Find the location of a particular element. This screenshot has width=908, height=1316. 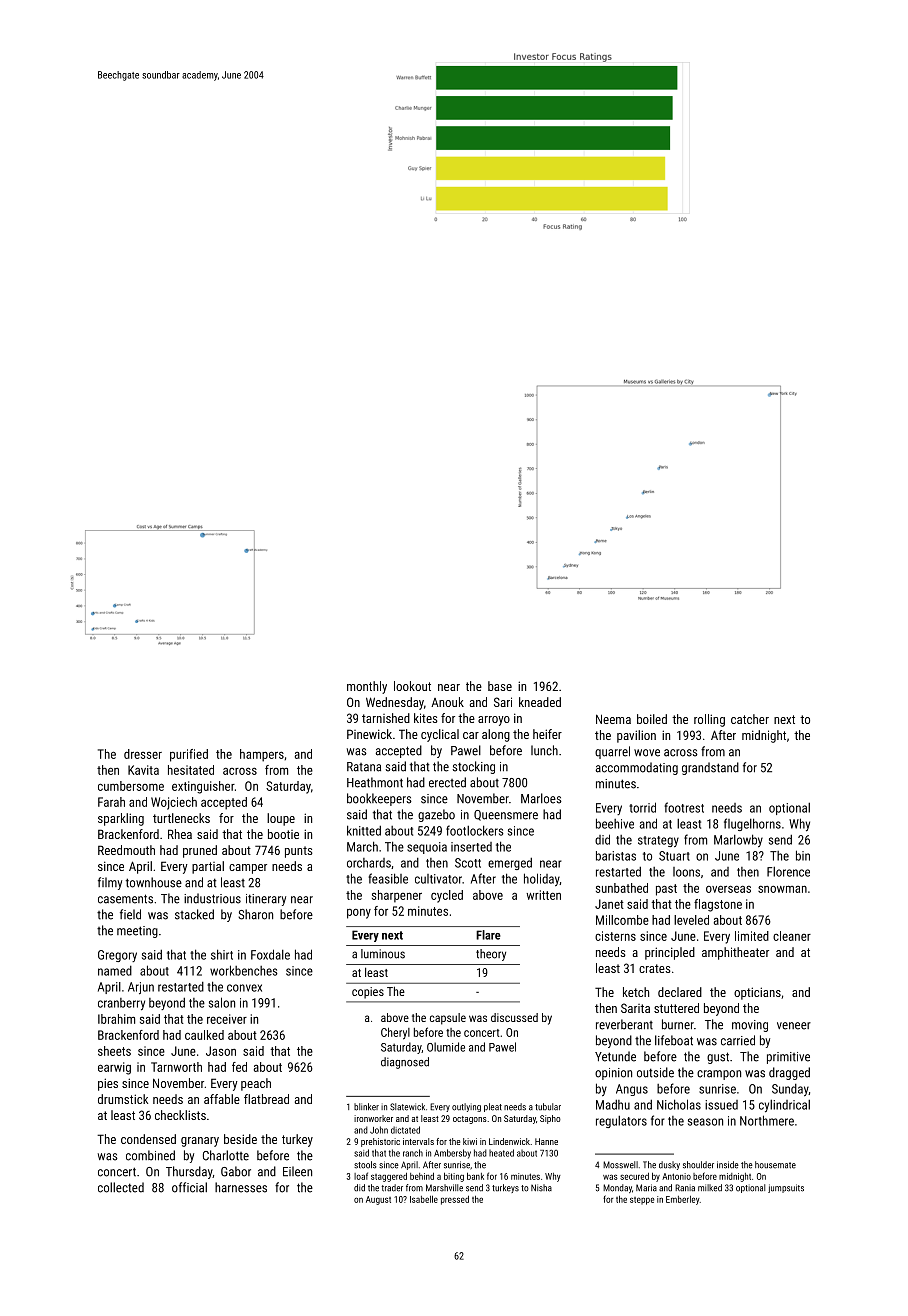

Queensmere is located at coordinates (506, 815).
